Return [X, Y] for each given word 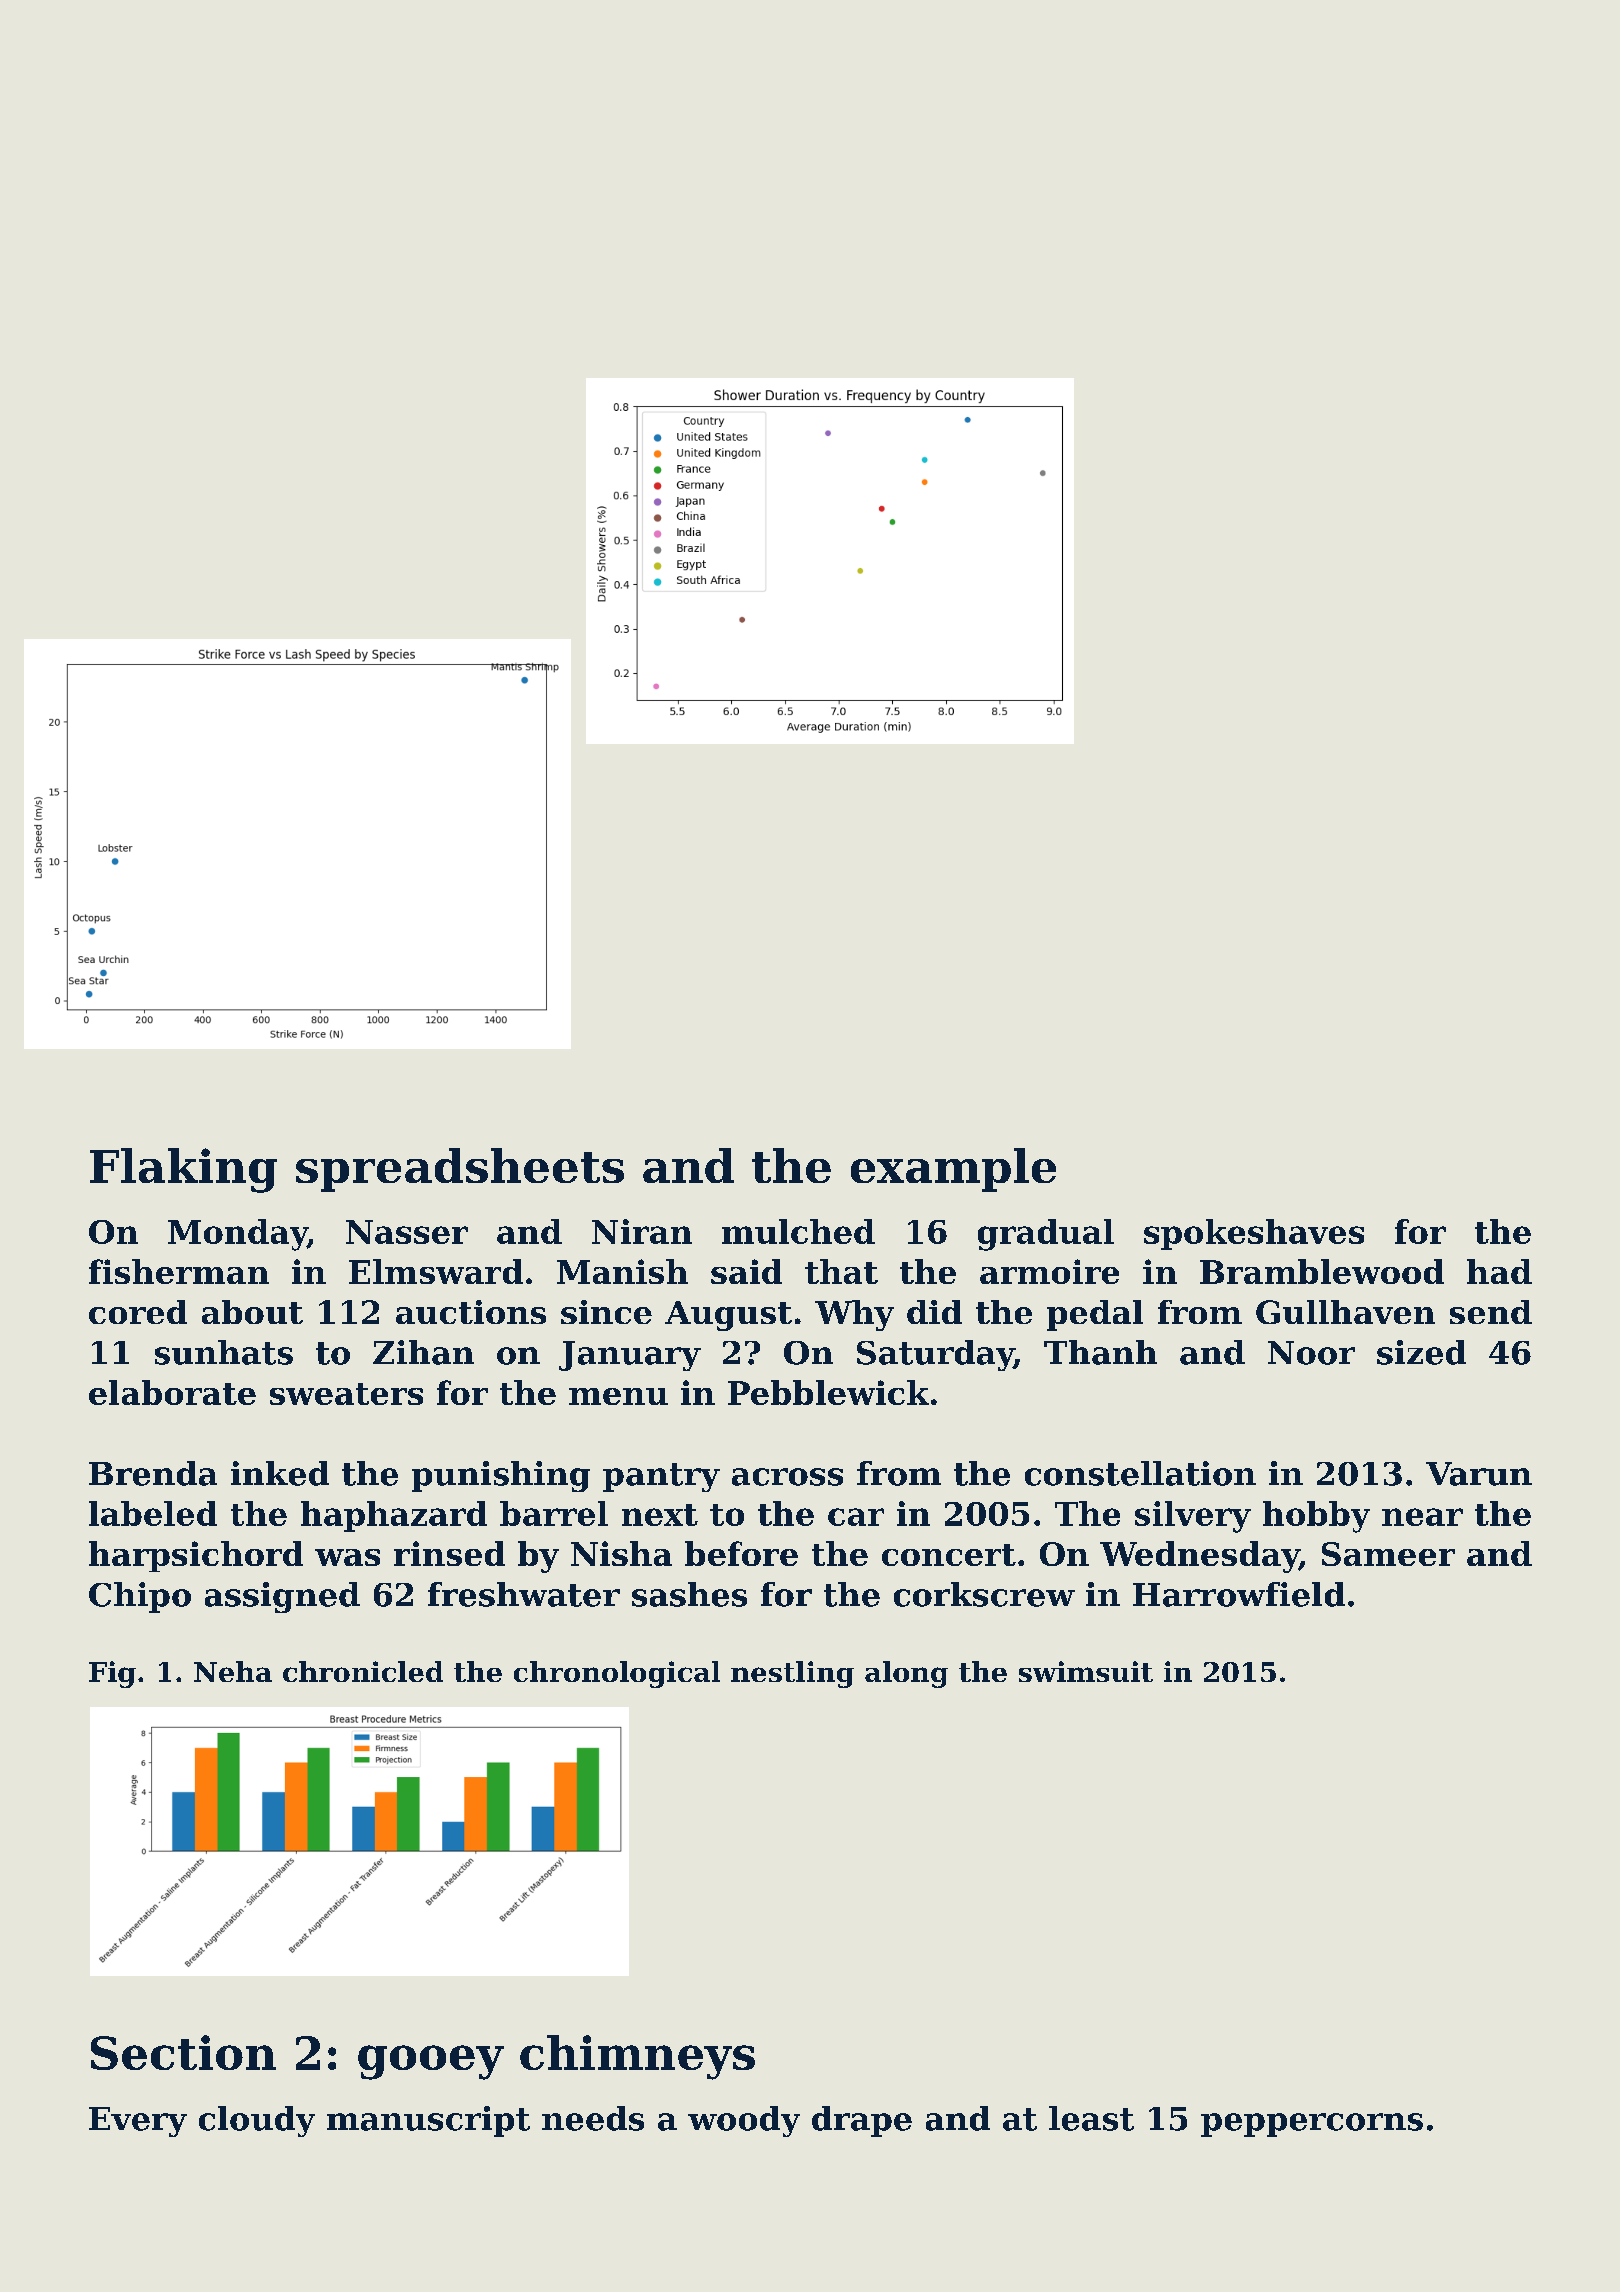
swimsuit [1086, 1671]
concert [949, 1555]
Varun [1479, 1474]
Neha [233, 1671]
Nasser [407, 1232]
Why [854, 1315]
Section [183, 2052]
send [1491, 1312]
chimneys [637, 2057]
